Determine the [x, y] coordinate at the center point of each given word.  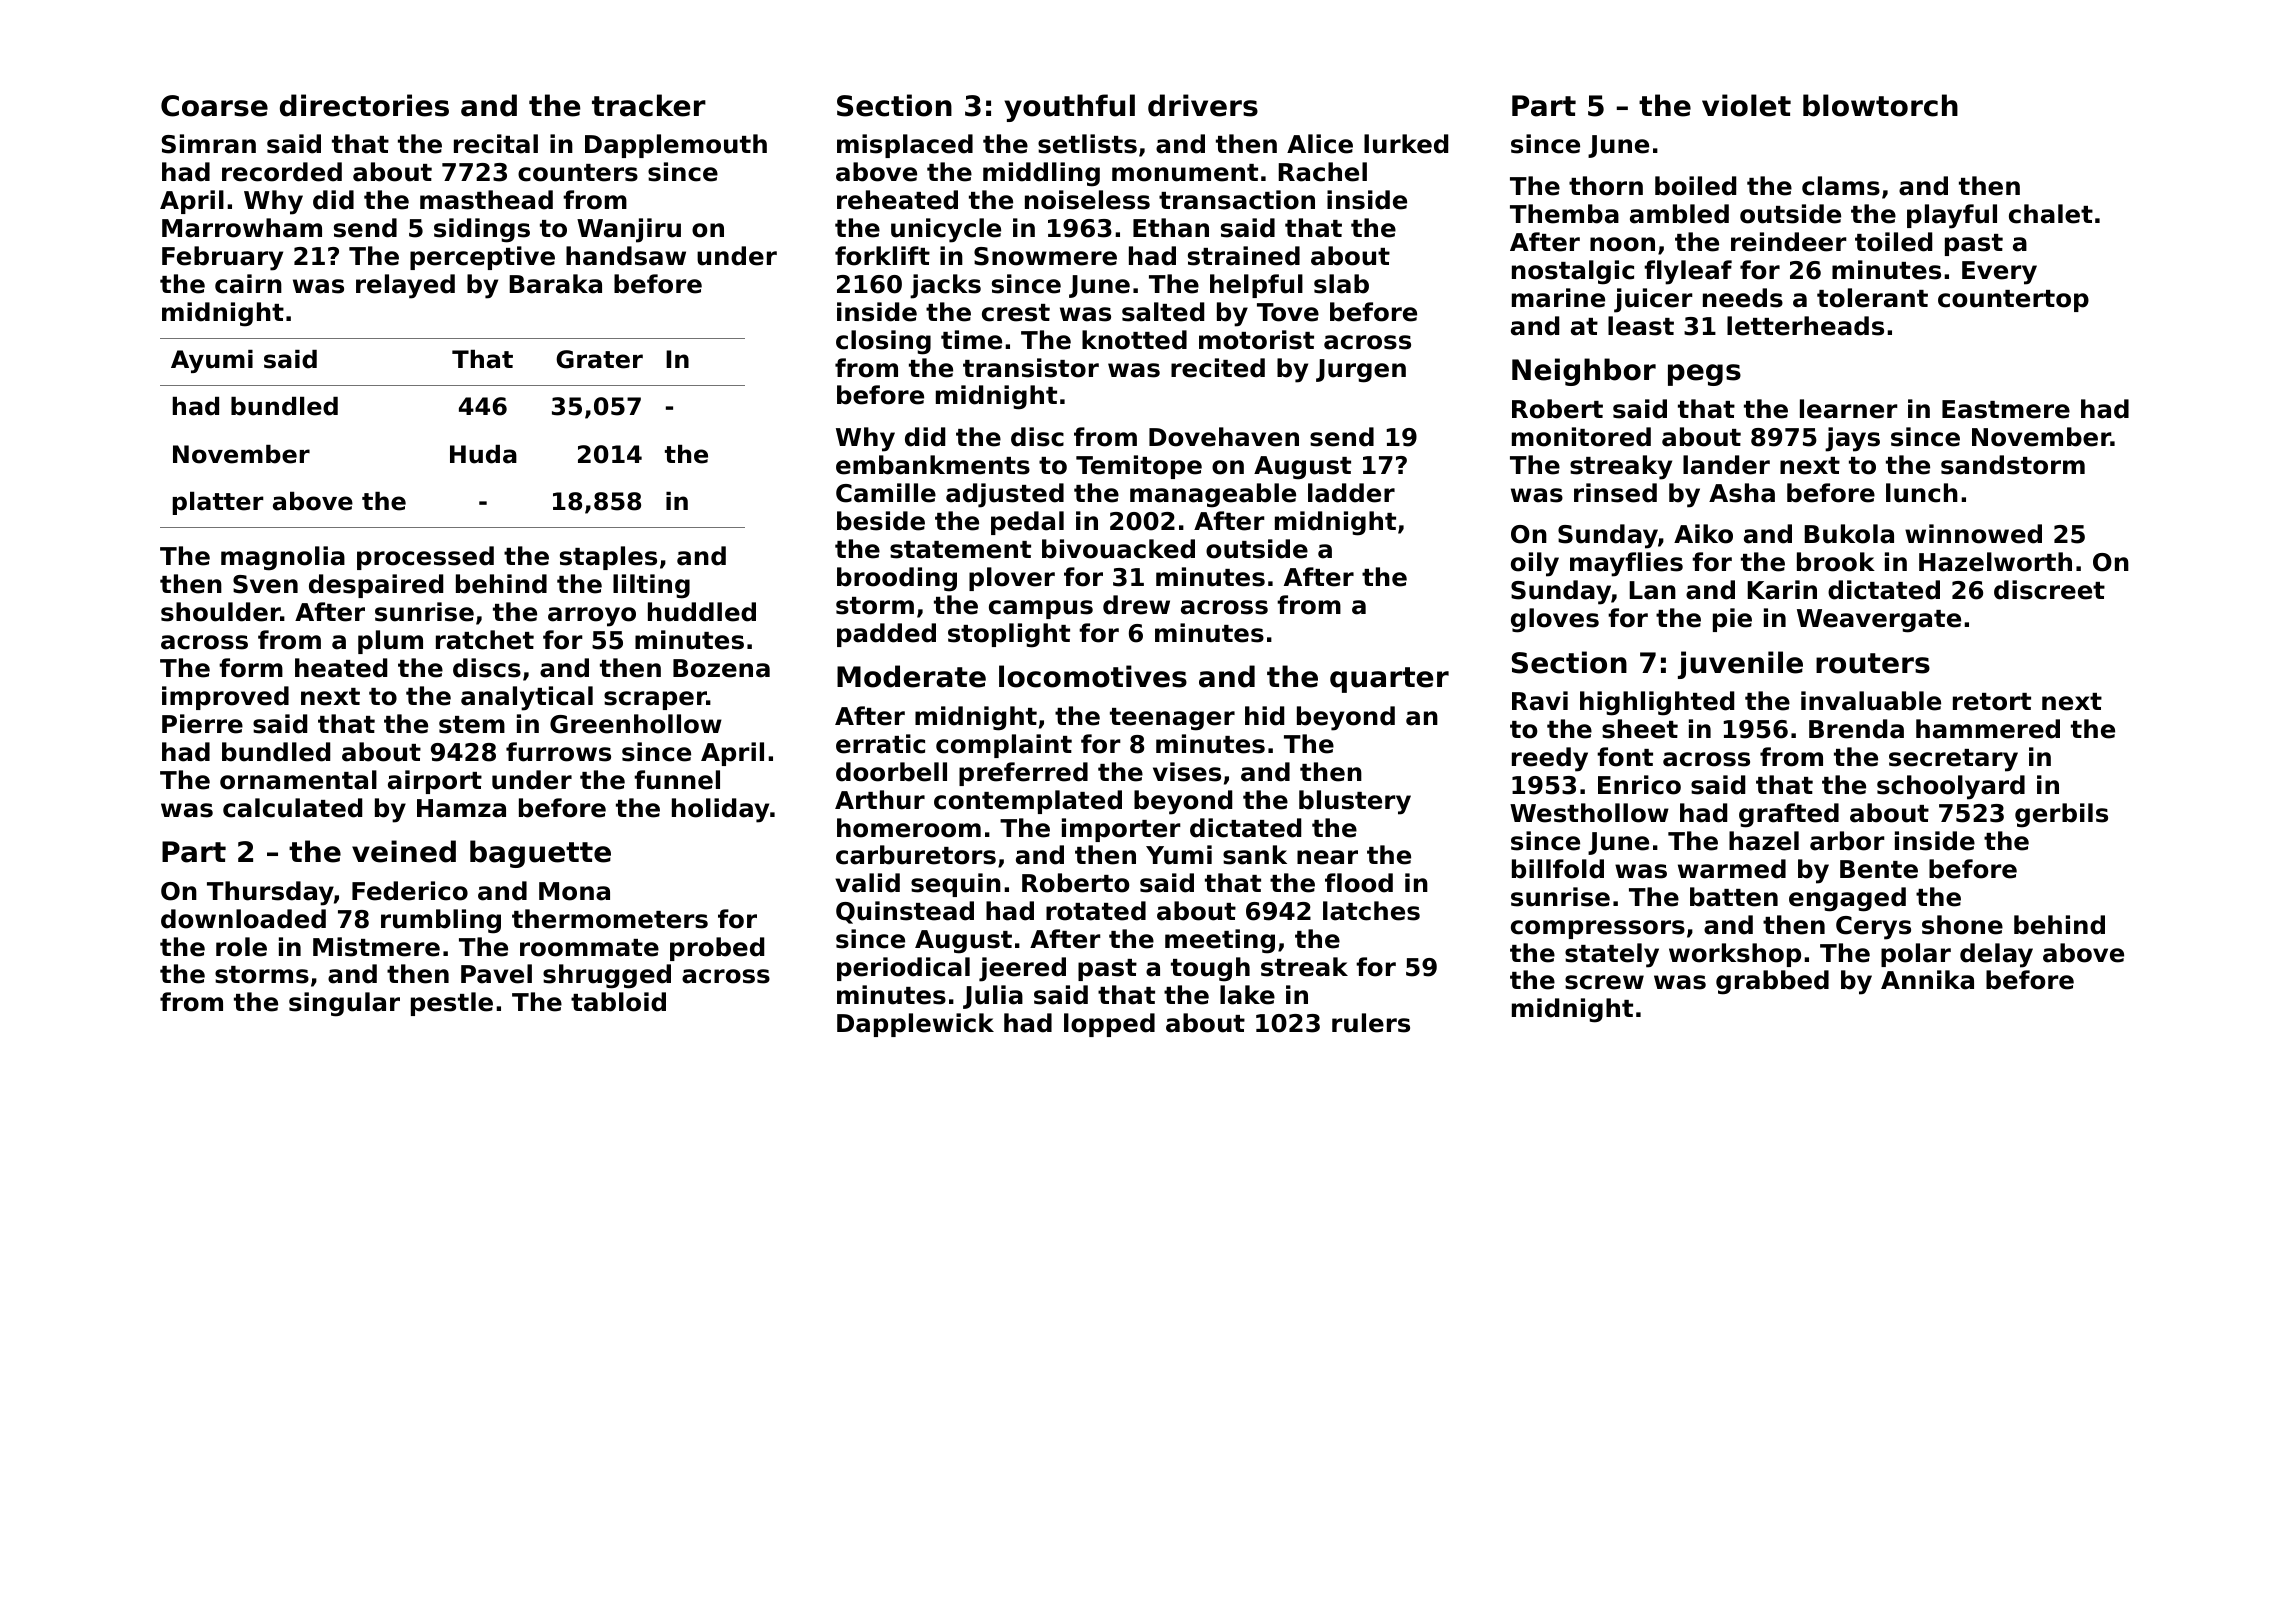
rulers [1371, 1023]
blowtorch [1880, 105]
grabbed [1772, 982]
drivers [1203, 105]
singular [344, 1004]
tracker [649, 105]
